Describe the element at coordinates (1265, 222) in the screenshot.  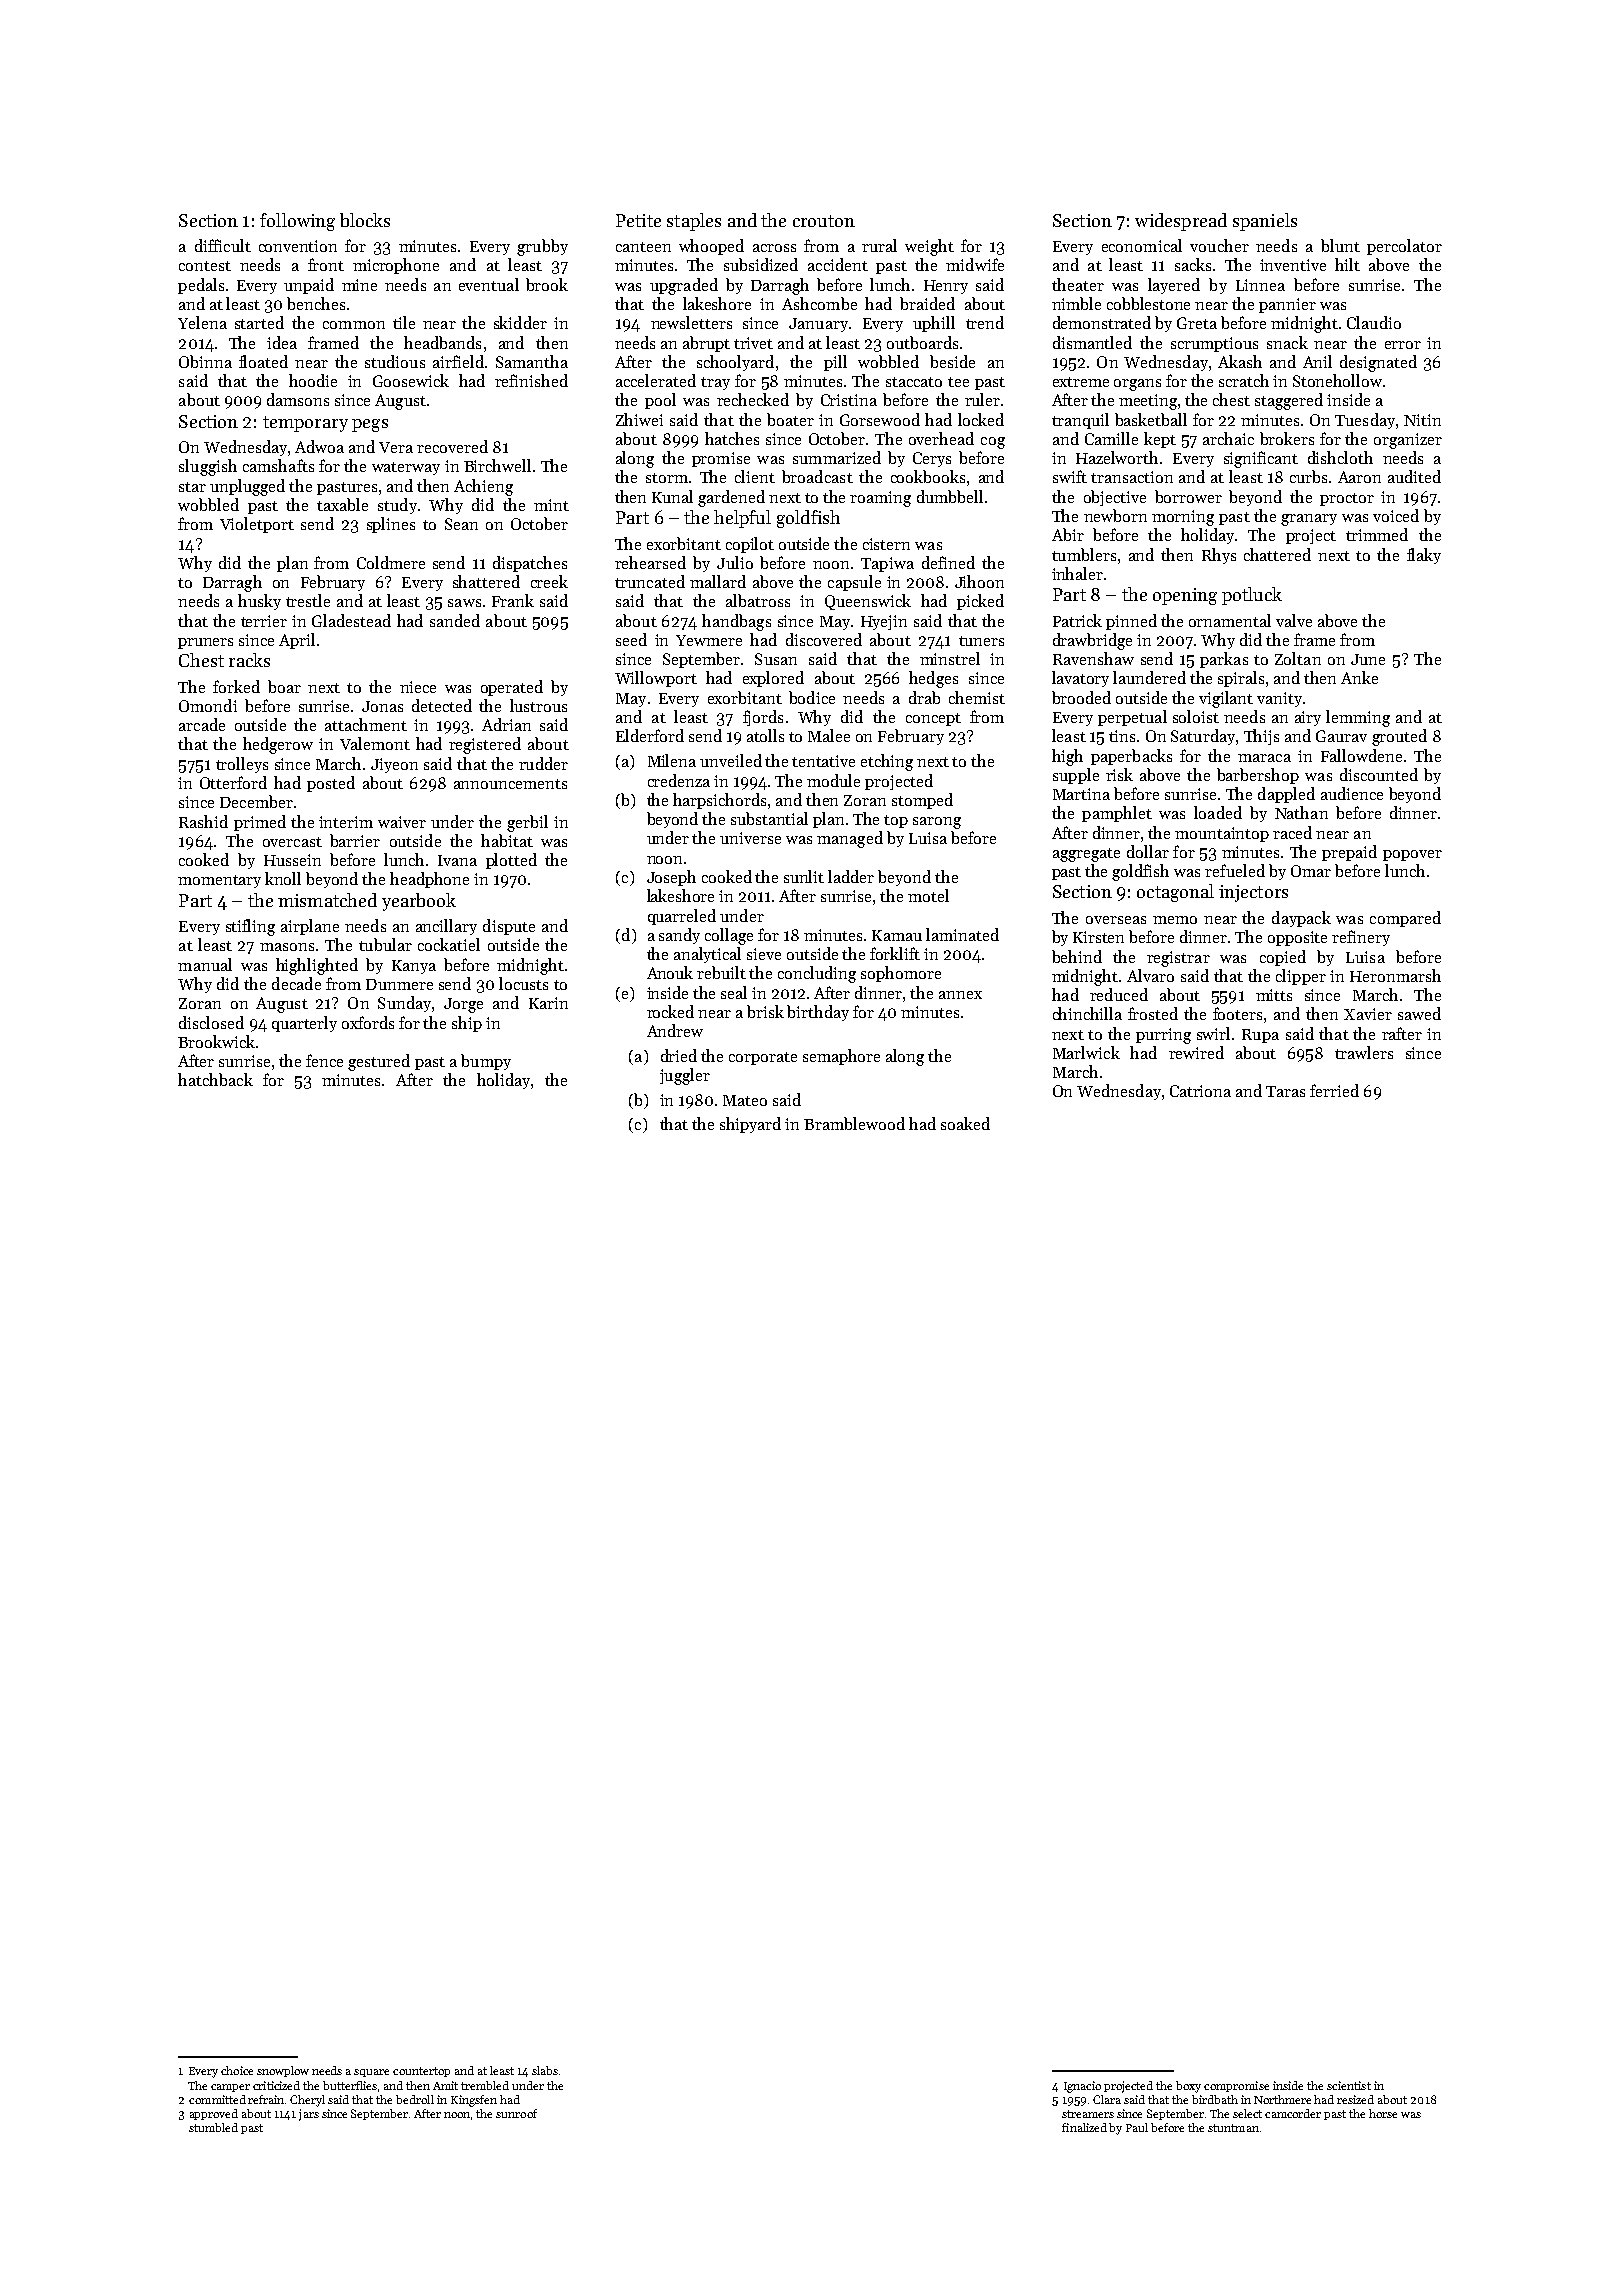
I see `spaniels` at that location.
